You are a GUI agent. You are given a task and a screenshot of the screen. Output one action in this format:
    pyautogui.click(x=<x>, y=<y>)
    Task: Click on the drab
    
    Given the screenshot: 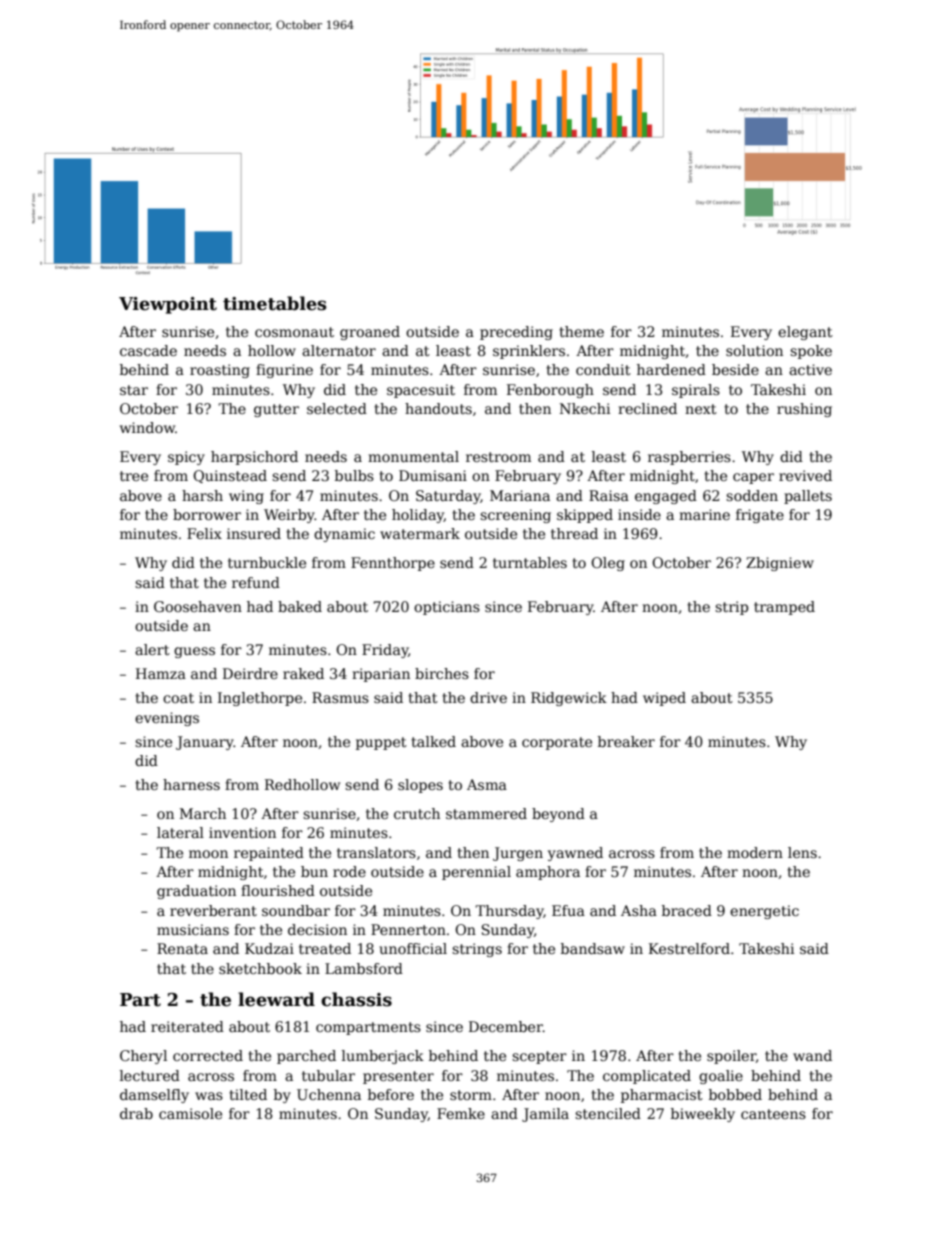 What is the action you would take?
    pyautogui.click(x=136, y=1113)
